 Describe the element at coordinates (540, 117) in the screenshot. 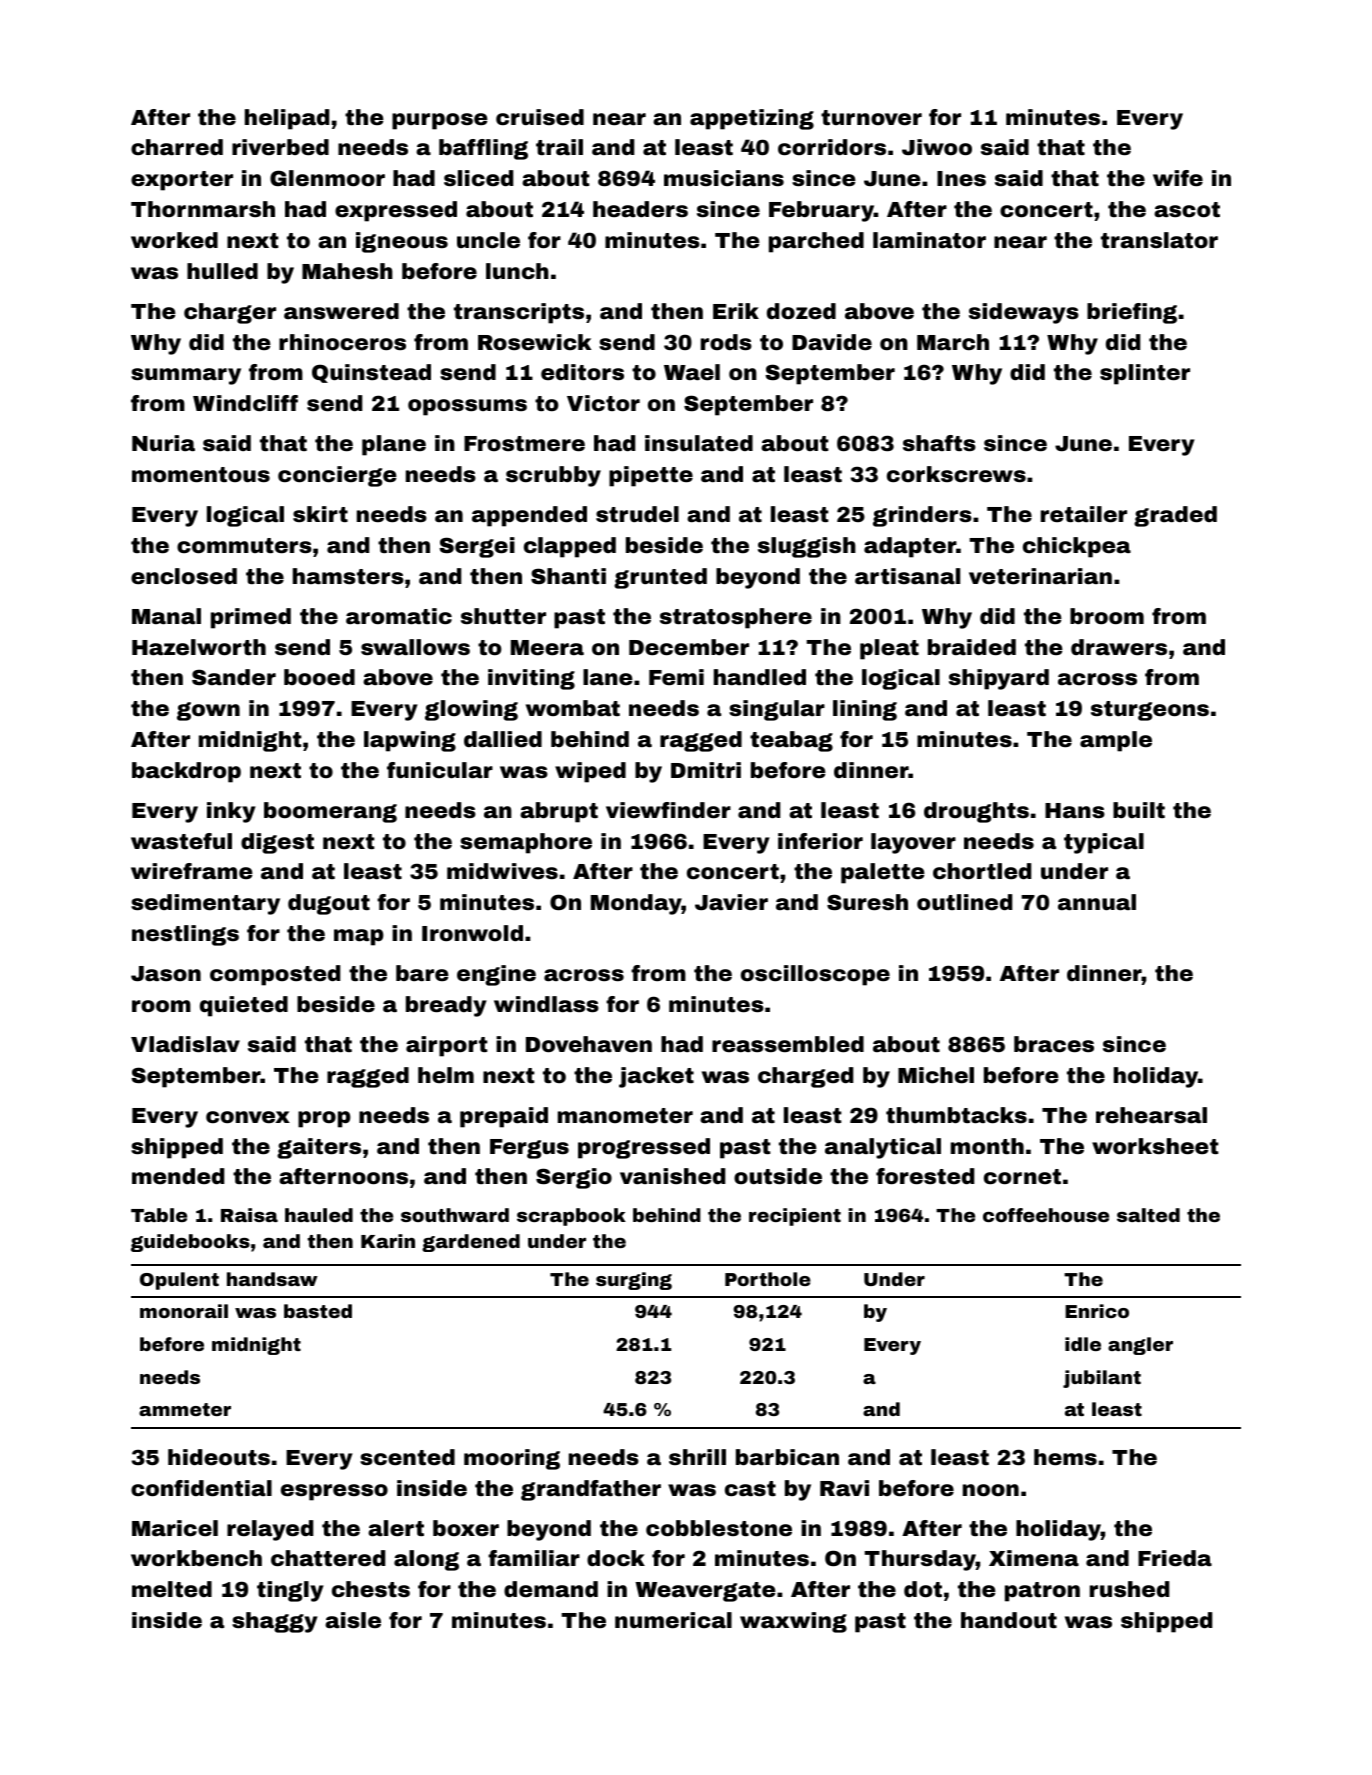

I see `cruised` at that location.
